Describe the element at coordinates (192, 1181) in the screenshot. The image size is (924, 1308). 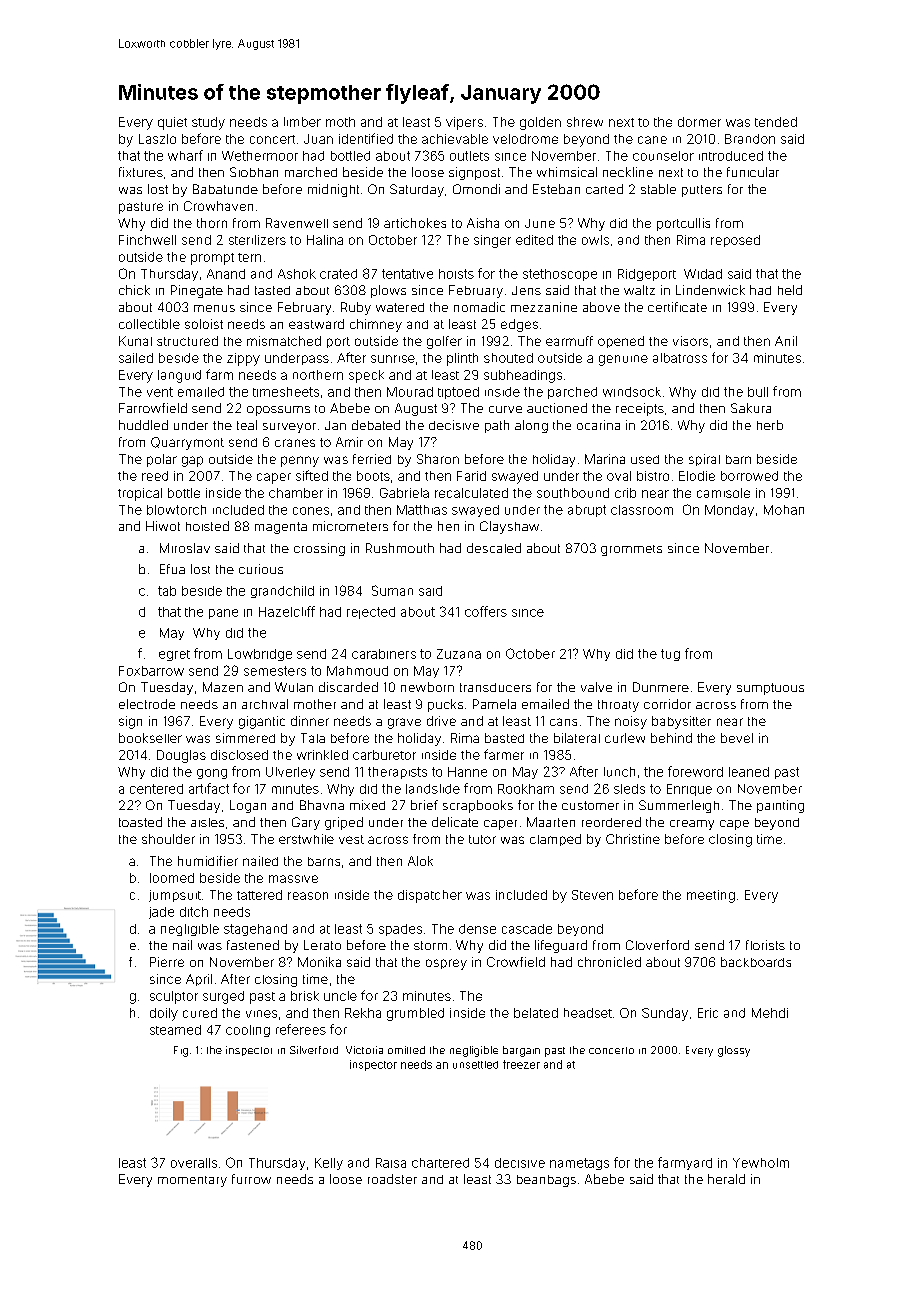
I see `momentary` at that location.
